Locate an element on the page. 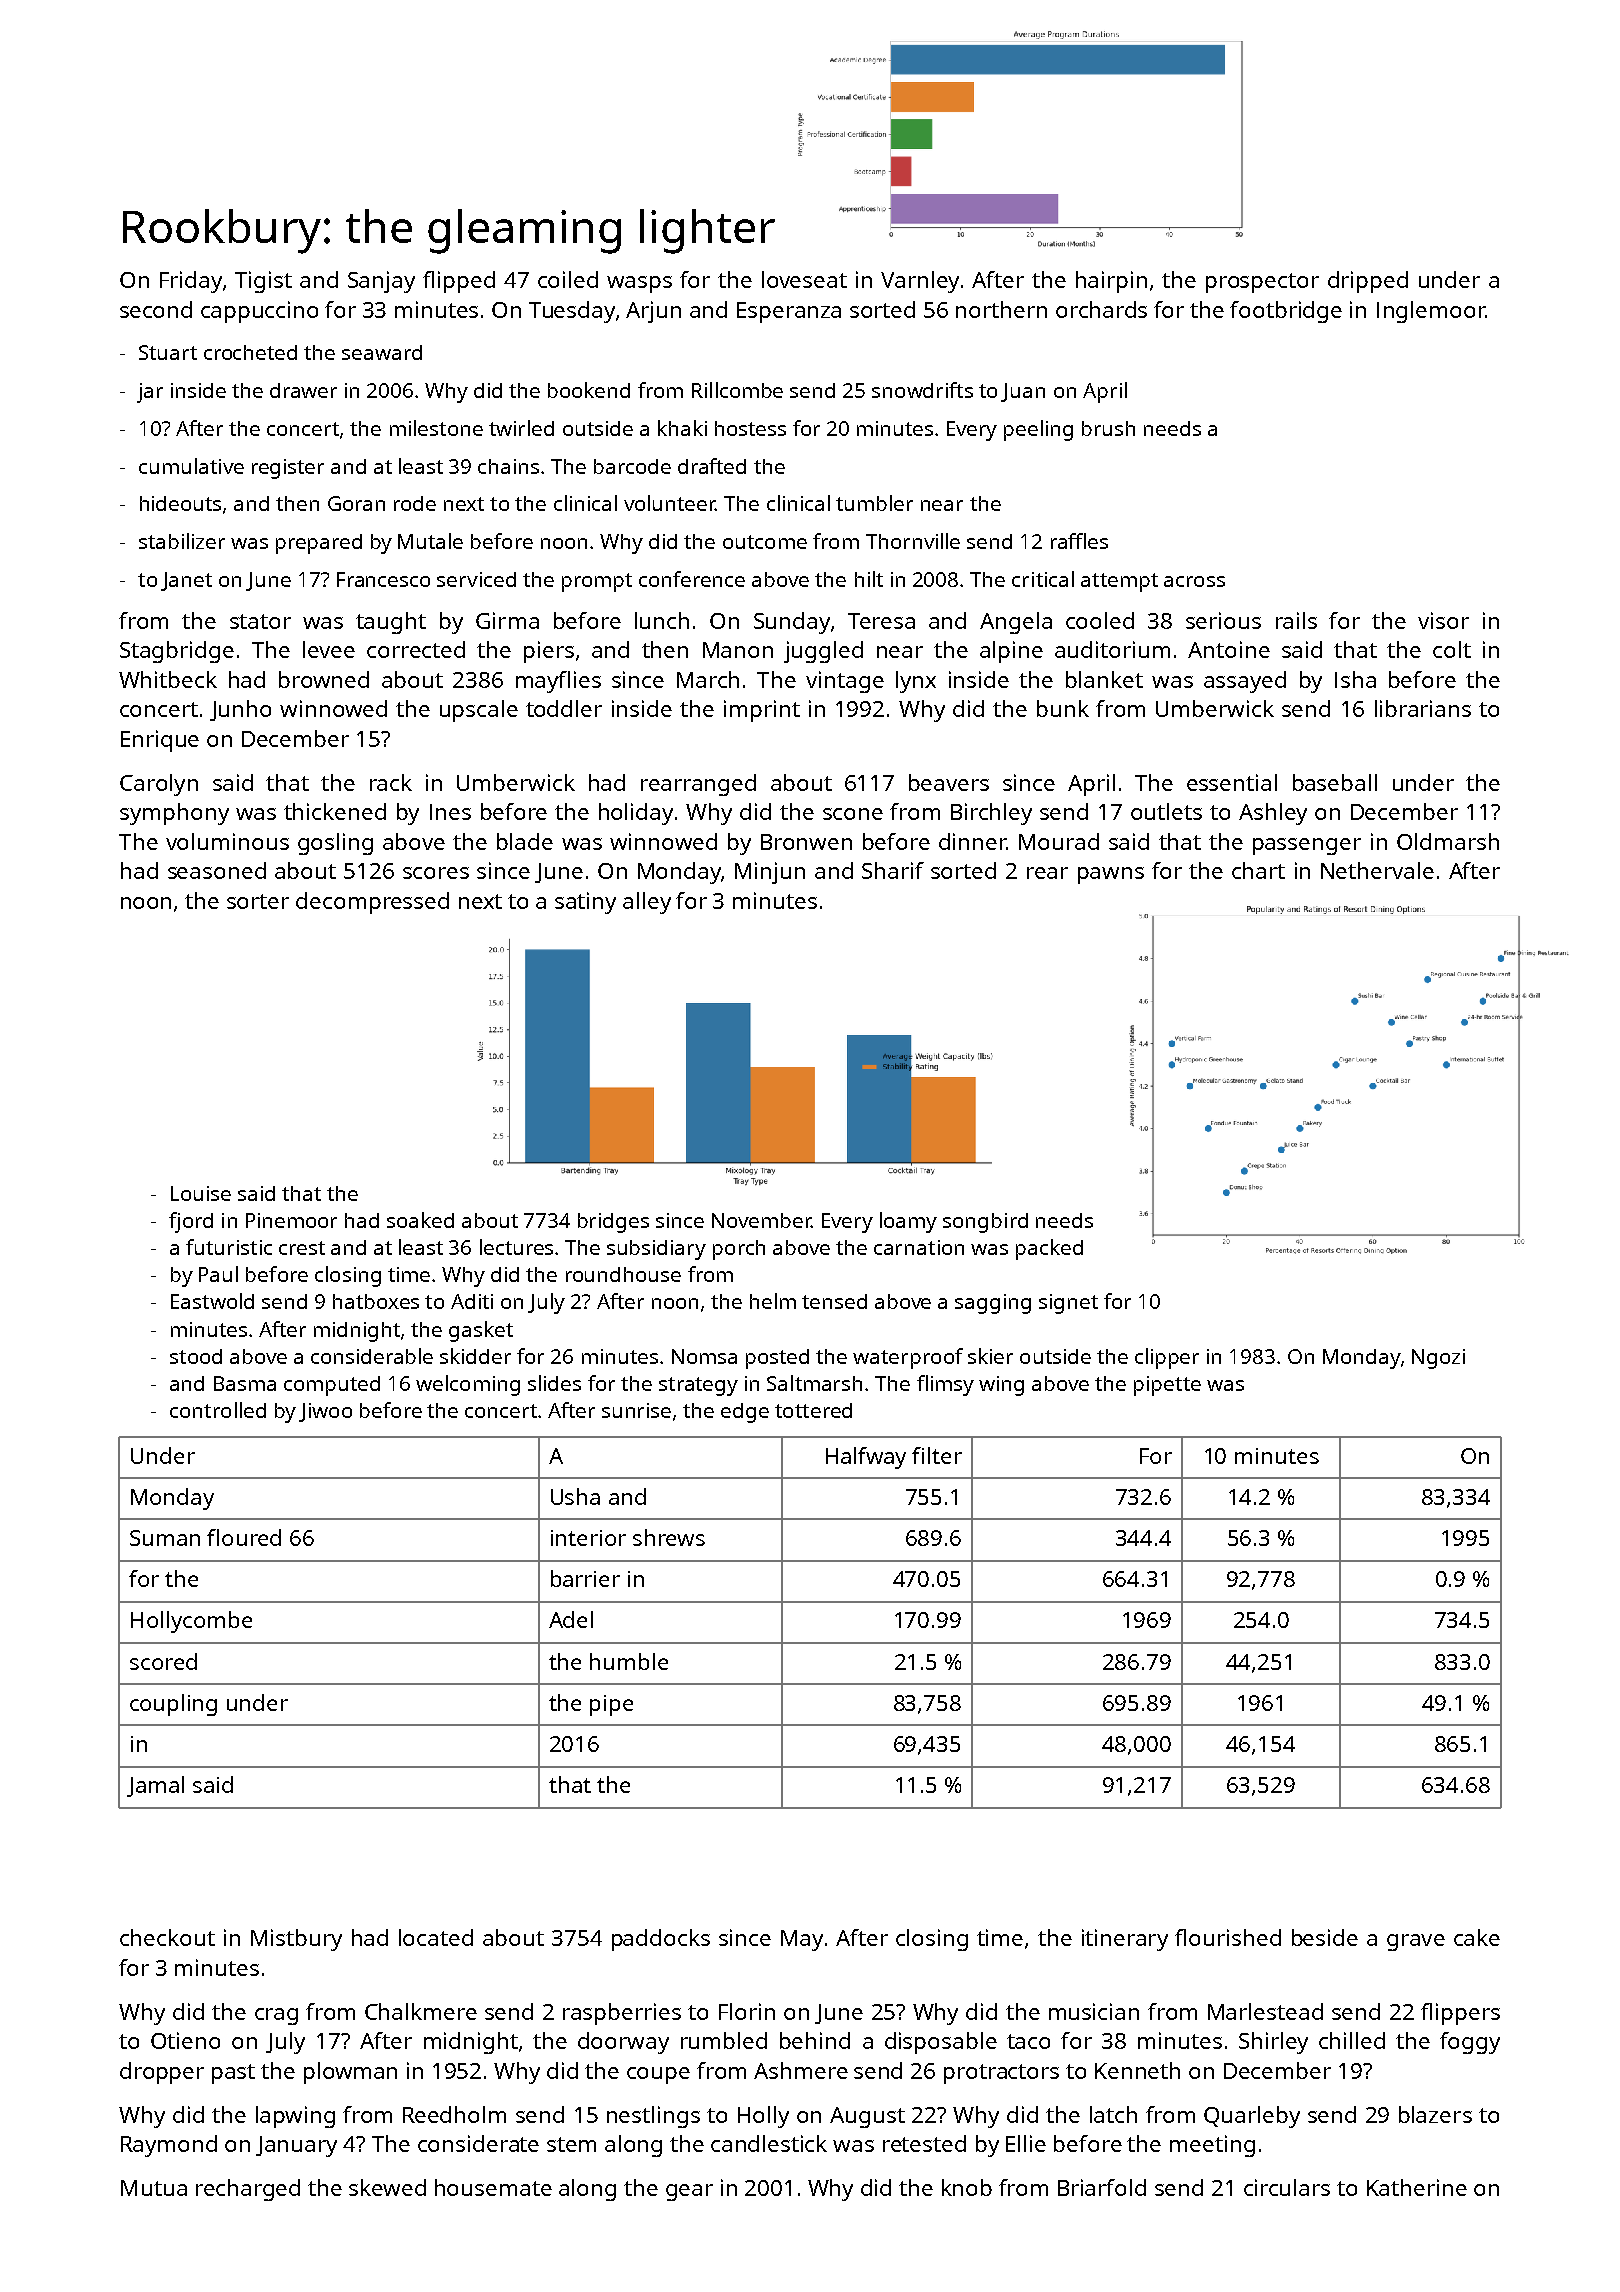 The width and height of the image is (1620, 2292). Mutua is located at coordinates (154, 2188).
